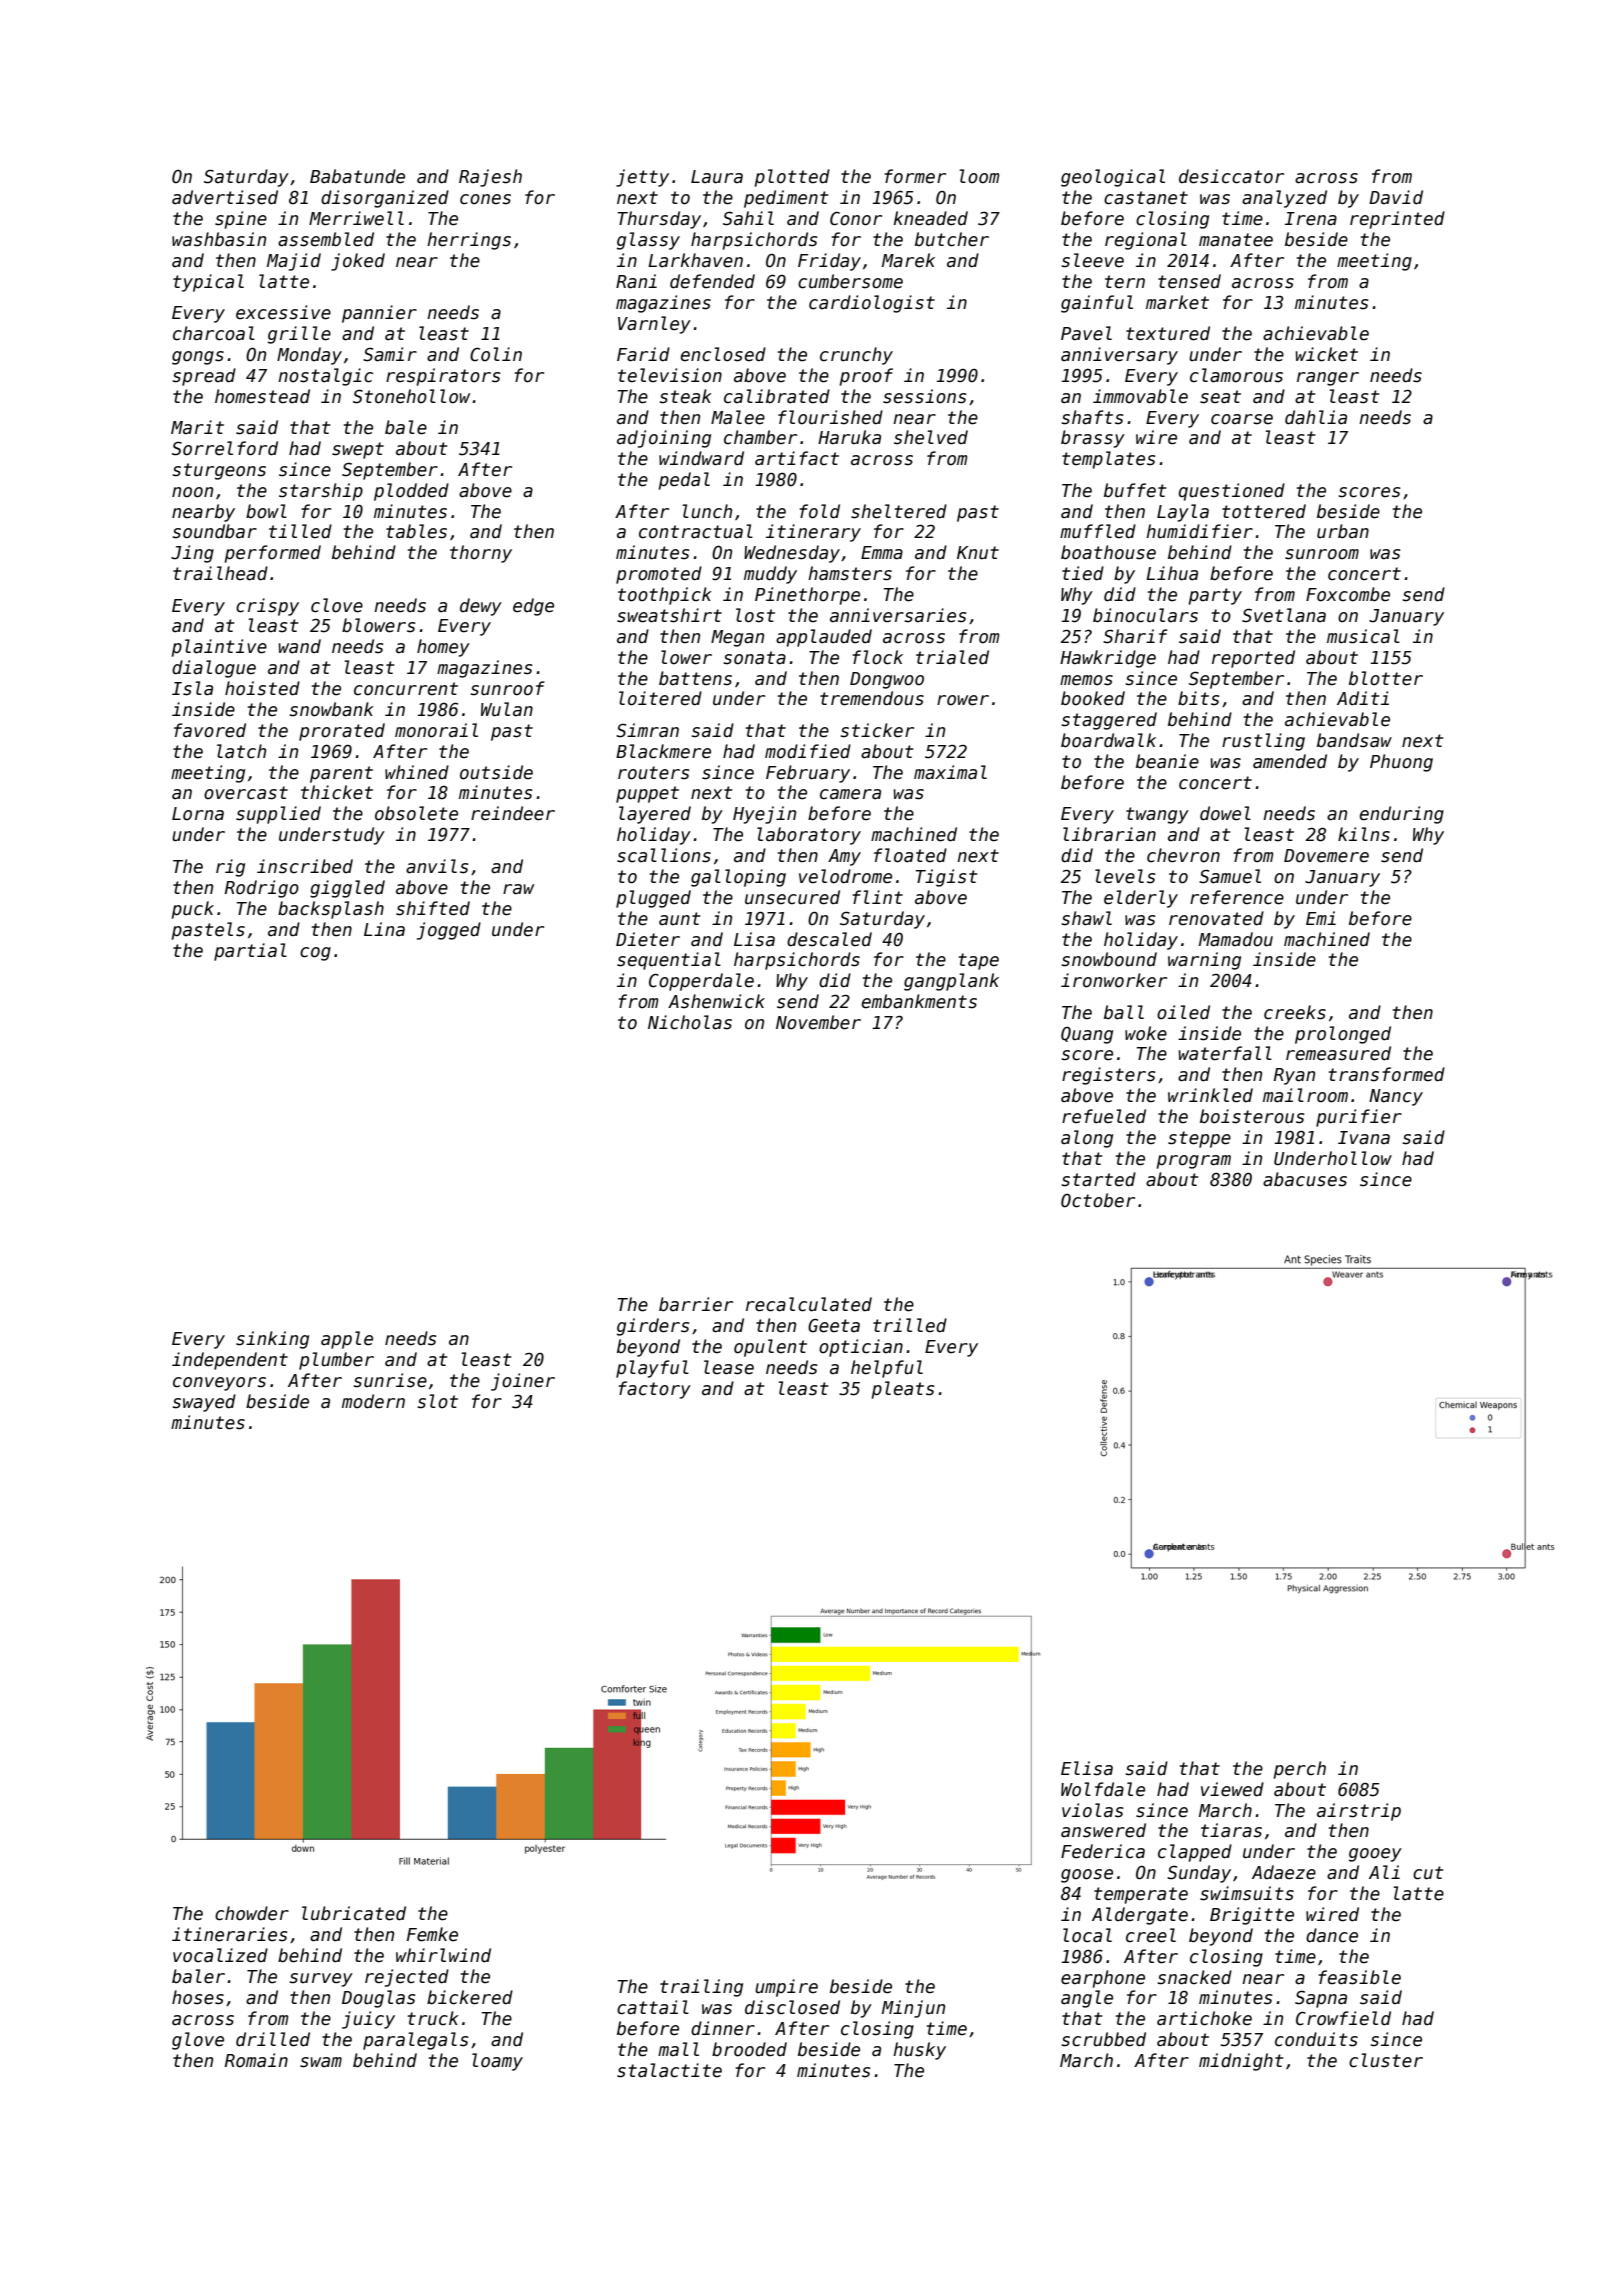  Describe the element at coordinates (717, 177) in the screenshot. I see `Laura` at that location.
